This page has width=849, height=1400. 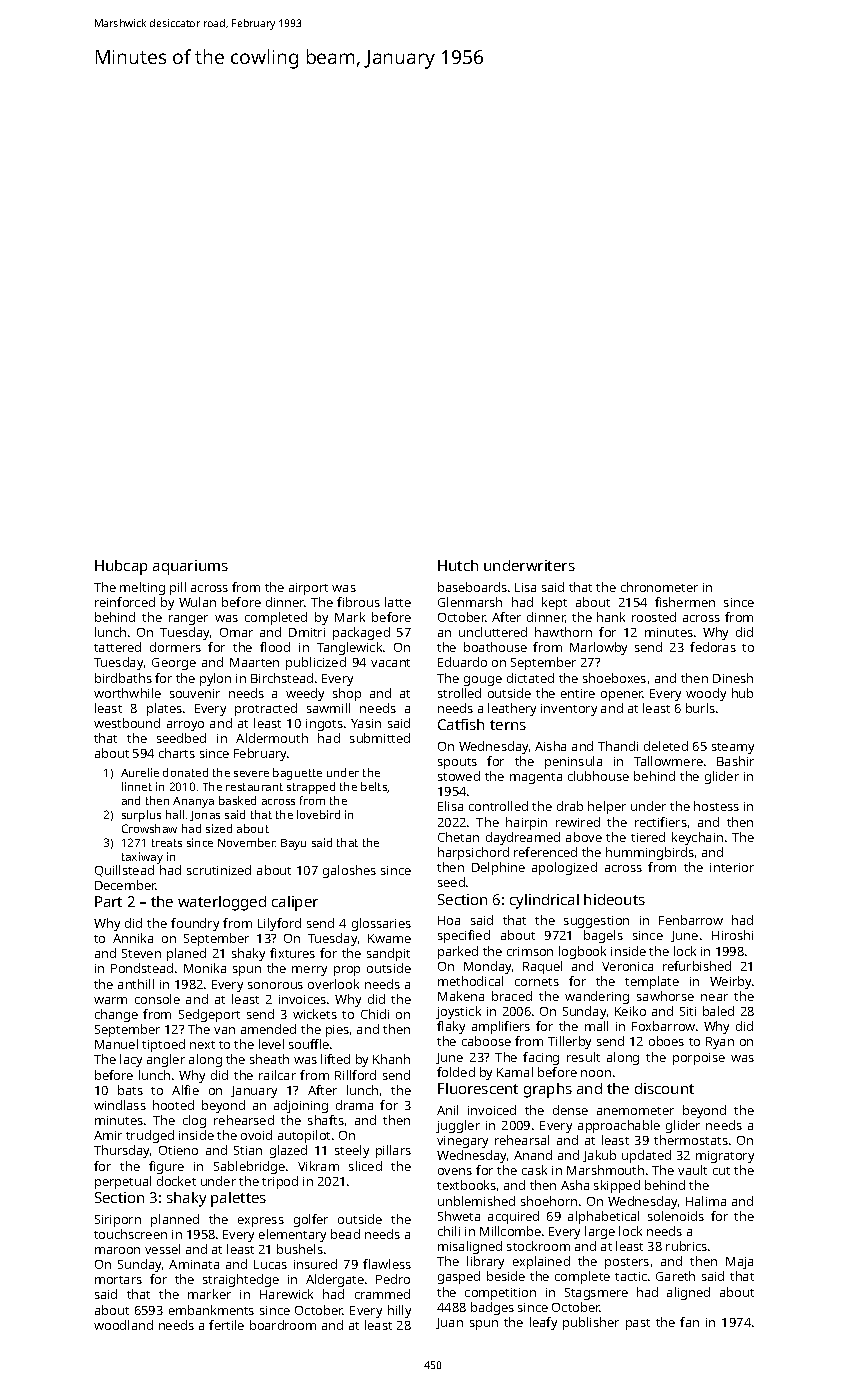 What do you see at coordinates (390, 663) in the page?
I see `vacant` at bounding box center [390, 663].
